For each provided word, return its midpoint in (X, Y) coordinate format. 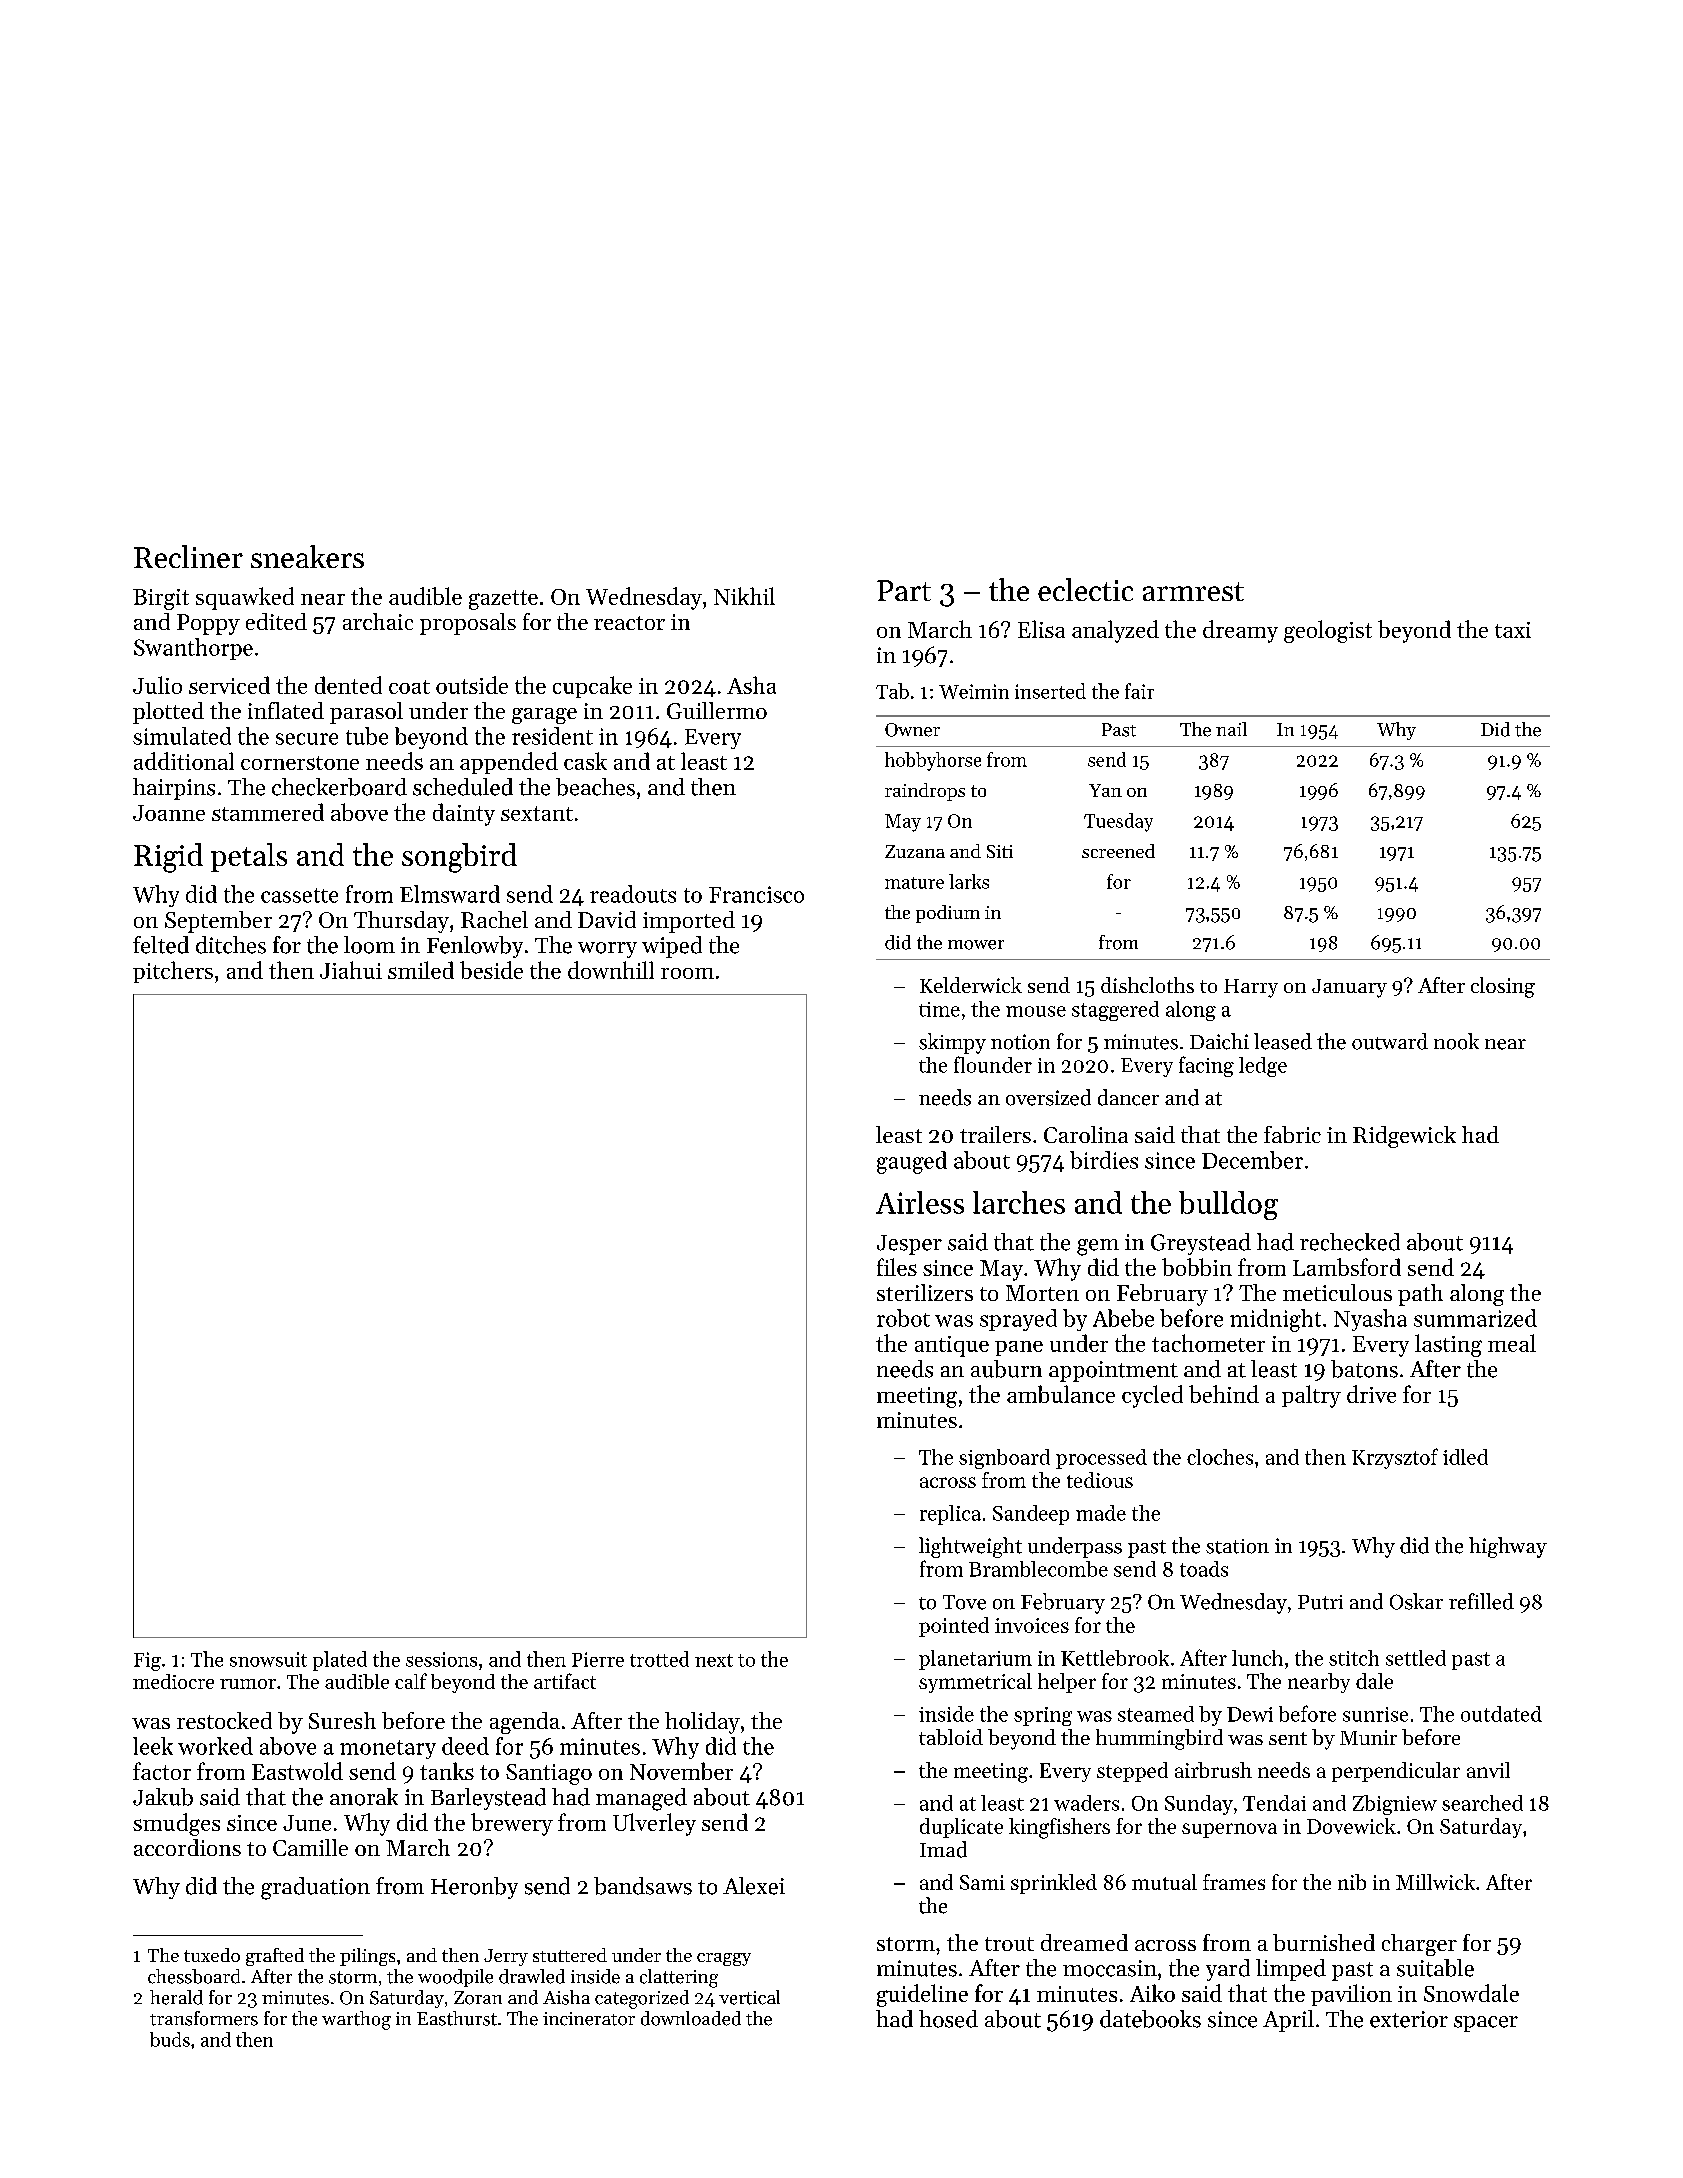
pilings (367, 1957)
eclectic (1085, 589)
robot (903, 1318)
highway (1508, 1547)
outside (472, 685)
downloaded (691, 2018)
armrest (1193, 591)
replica (950, 1515)
